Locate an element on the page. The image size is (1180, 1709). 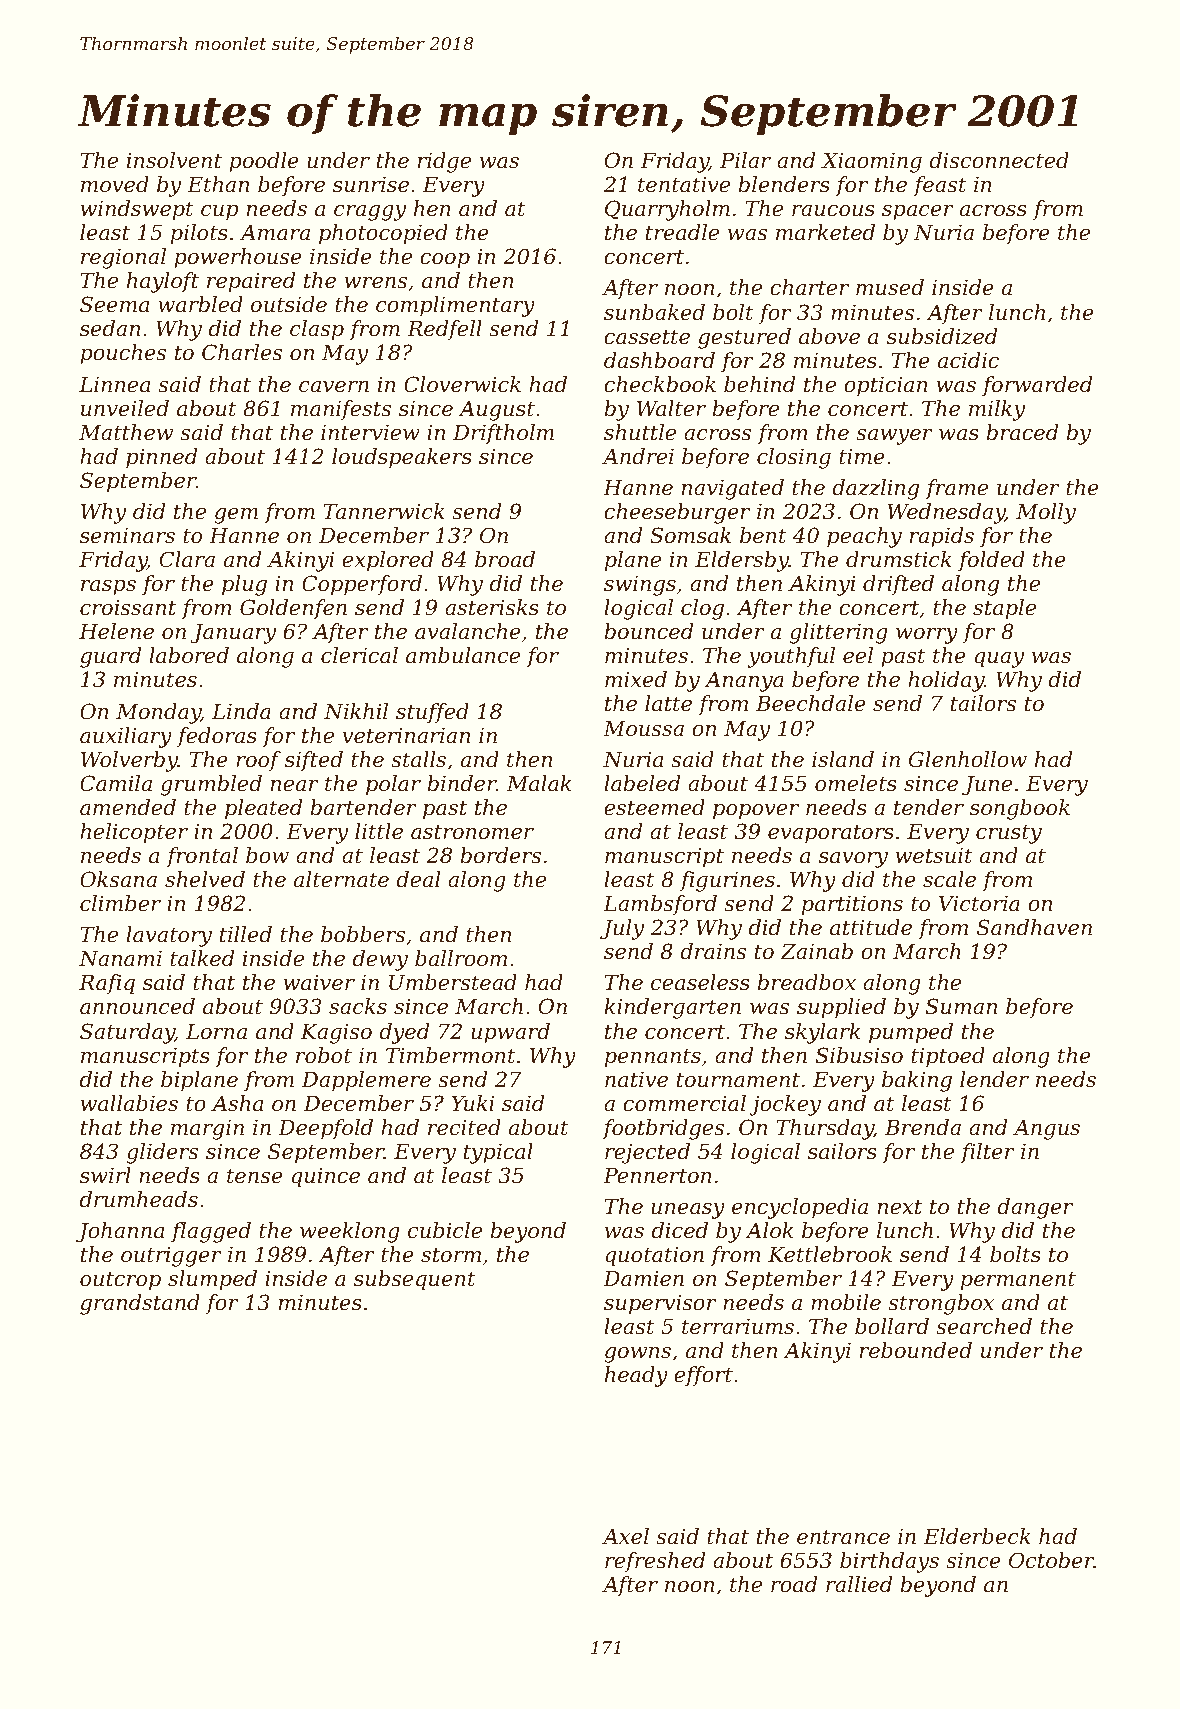
danger is located at coordinates (1035, 1208).
